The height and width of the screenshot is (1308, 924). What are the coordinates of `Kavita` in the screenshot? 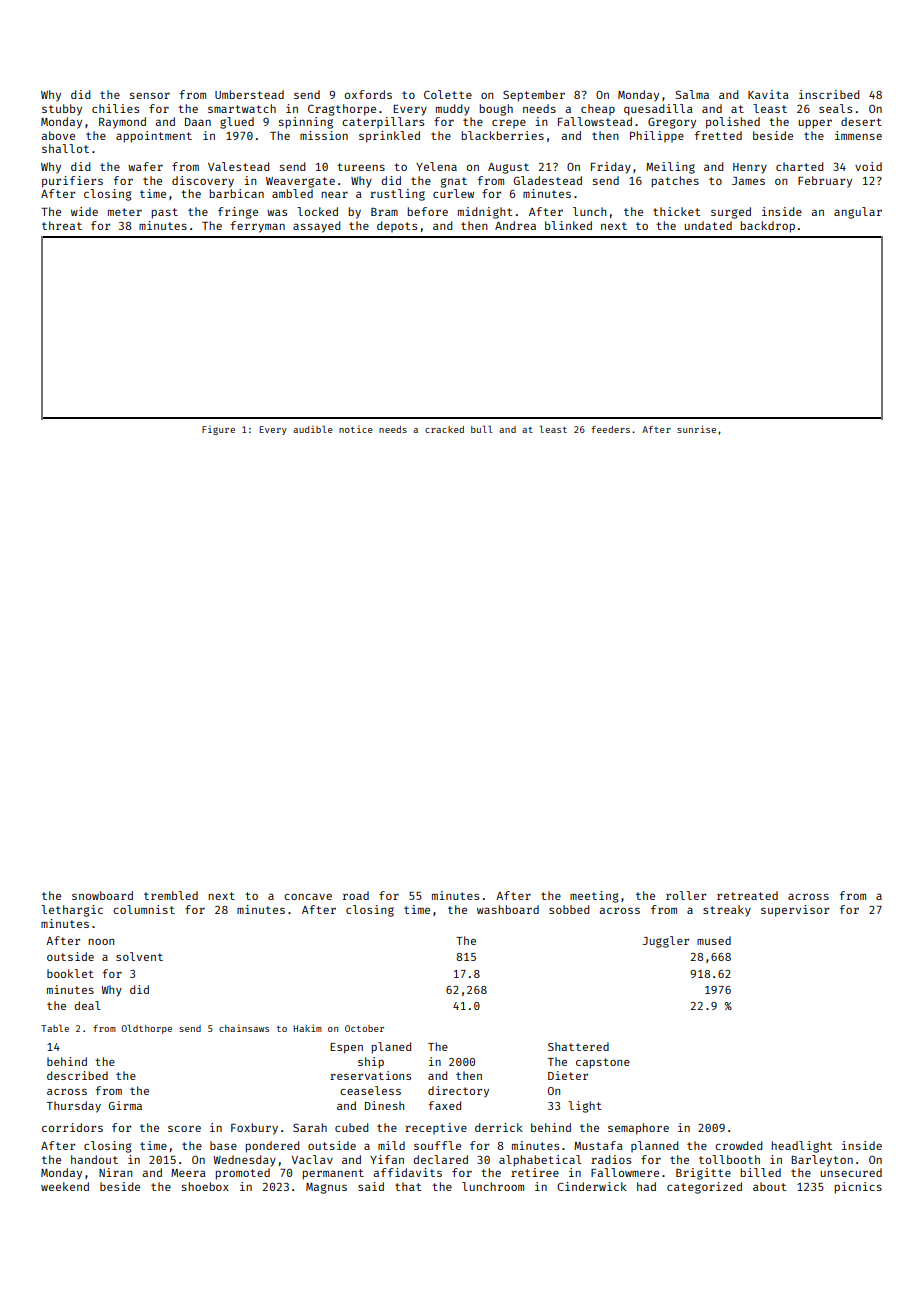 It's located at (768, 94).
